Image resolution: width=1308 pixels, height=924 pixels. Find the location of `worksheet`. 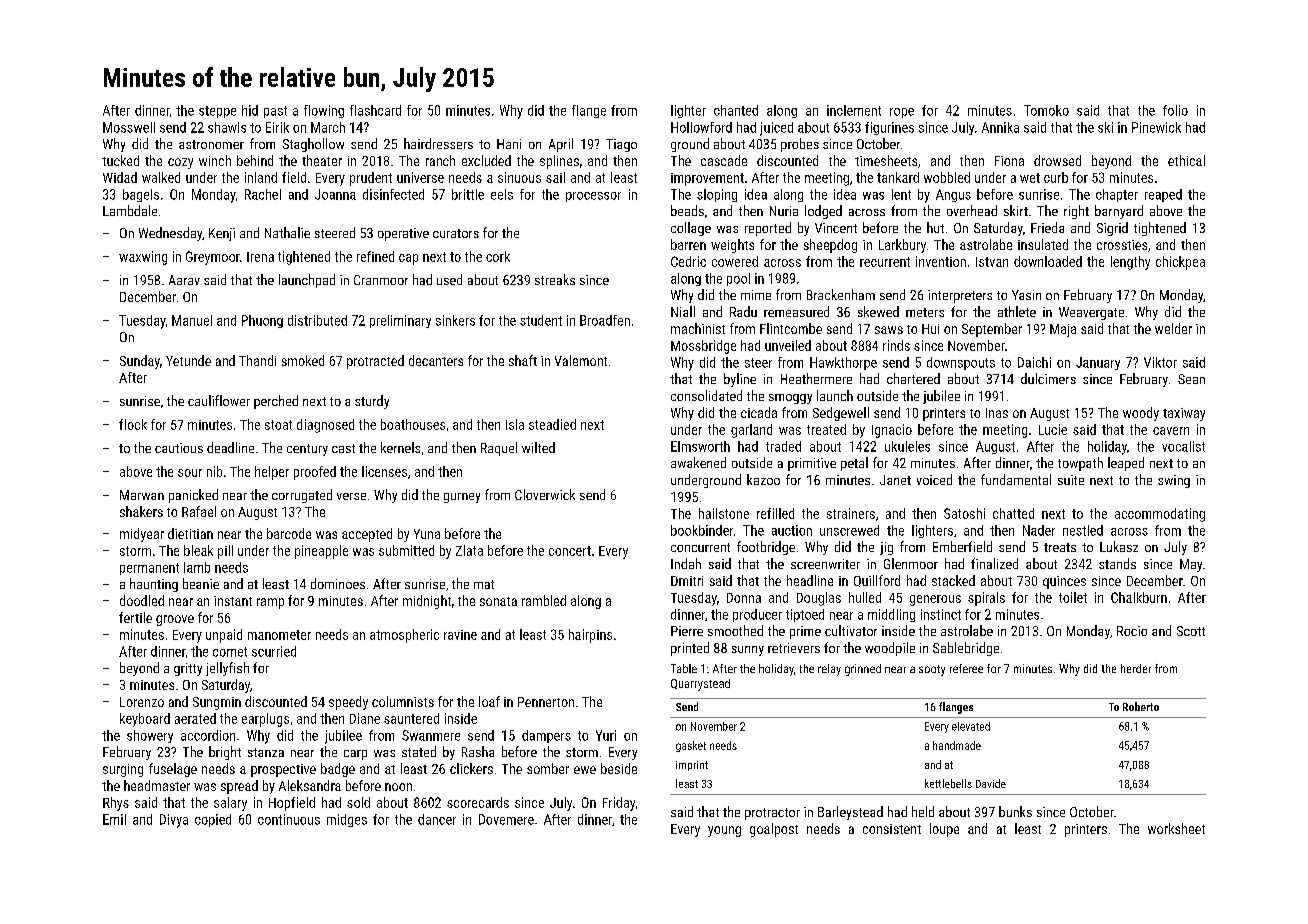

worksheet is located at coordinates (1176, 828).
